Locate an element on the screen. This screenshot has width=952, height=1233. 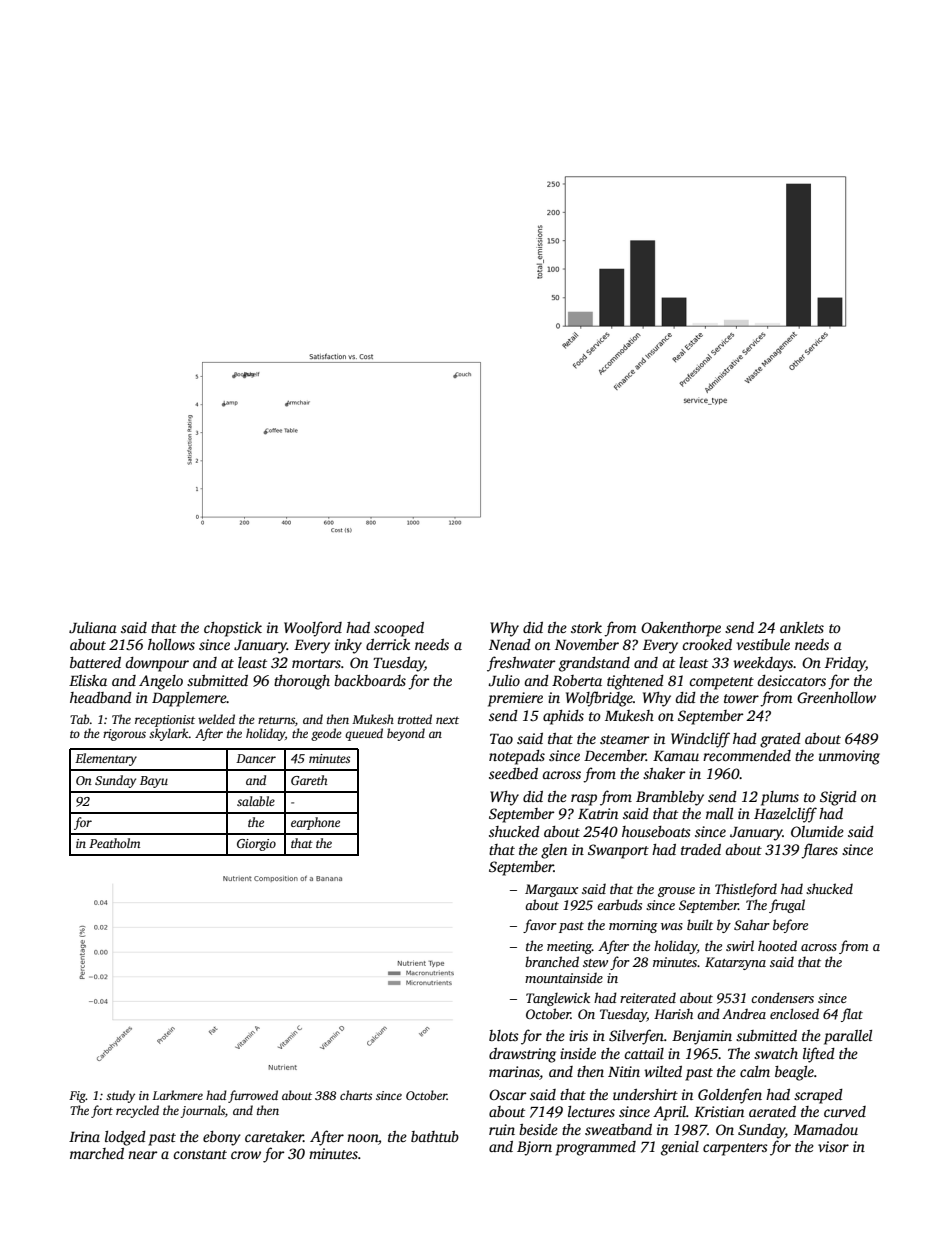
branched is located at coordinates (552, 961).
